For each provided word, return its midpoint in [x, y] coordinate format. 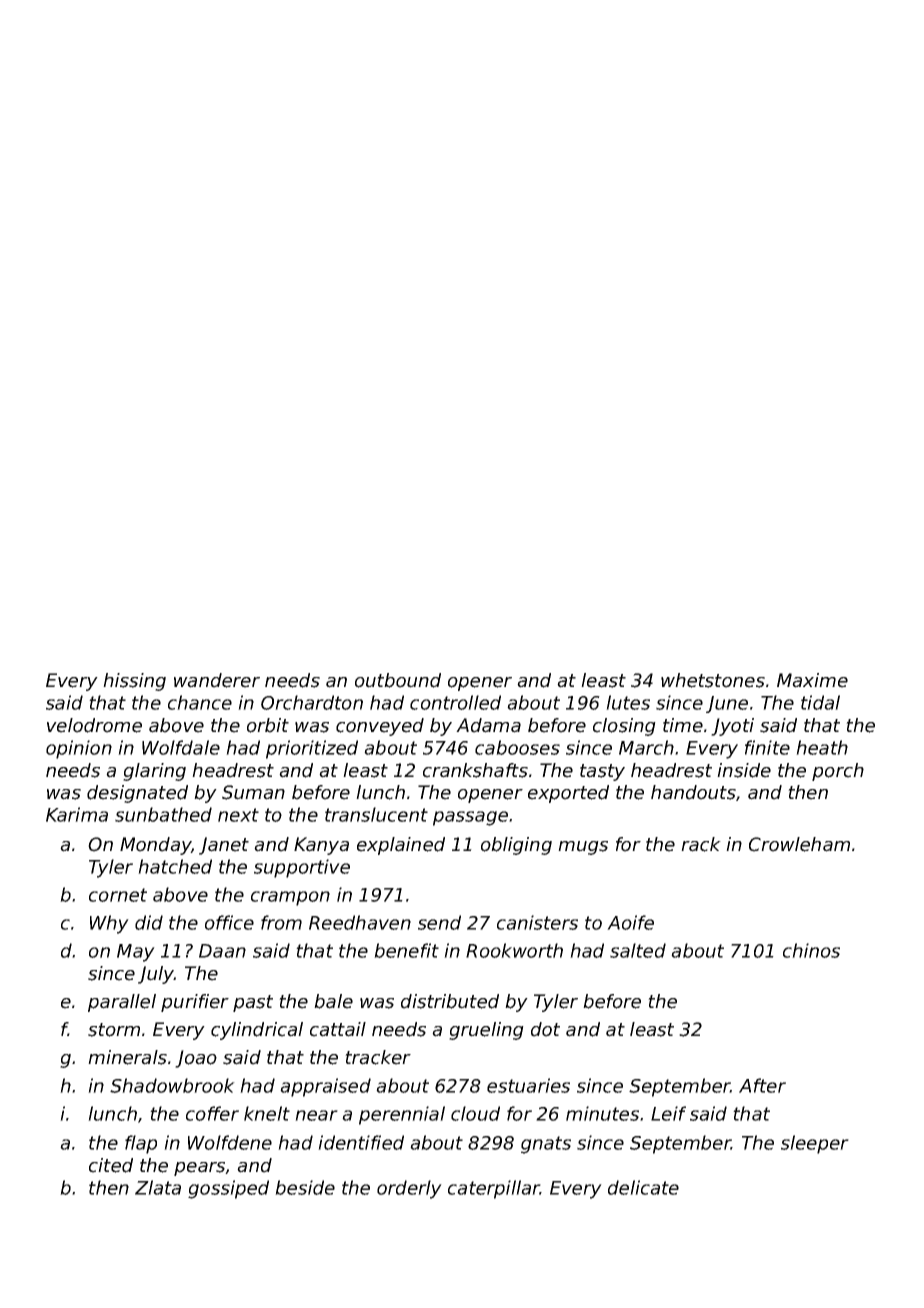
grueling [486, 1031]
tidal [820, 702]
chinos [811, 950]
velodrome [94, 725]
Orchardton [312, 702]
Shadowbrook [172, 1085]
